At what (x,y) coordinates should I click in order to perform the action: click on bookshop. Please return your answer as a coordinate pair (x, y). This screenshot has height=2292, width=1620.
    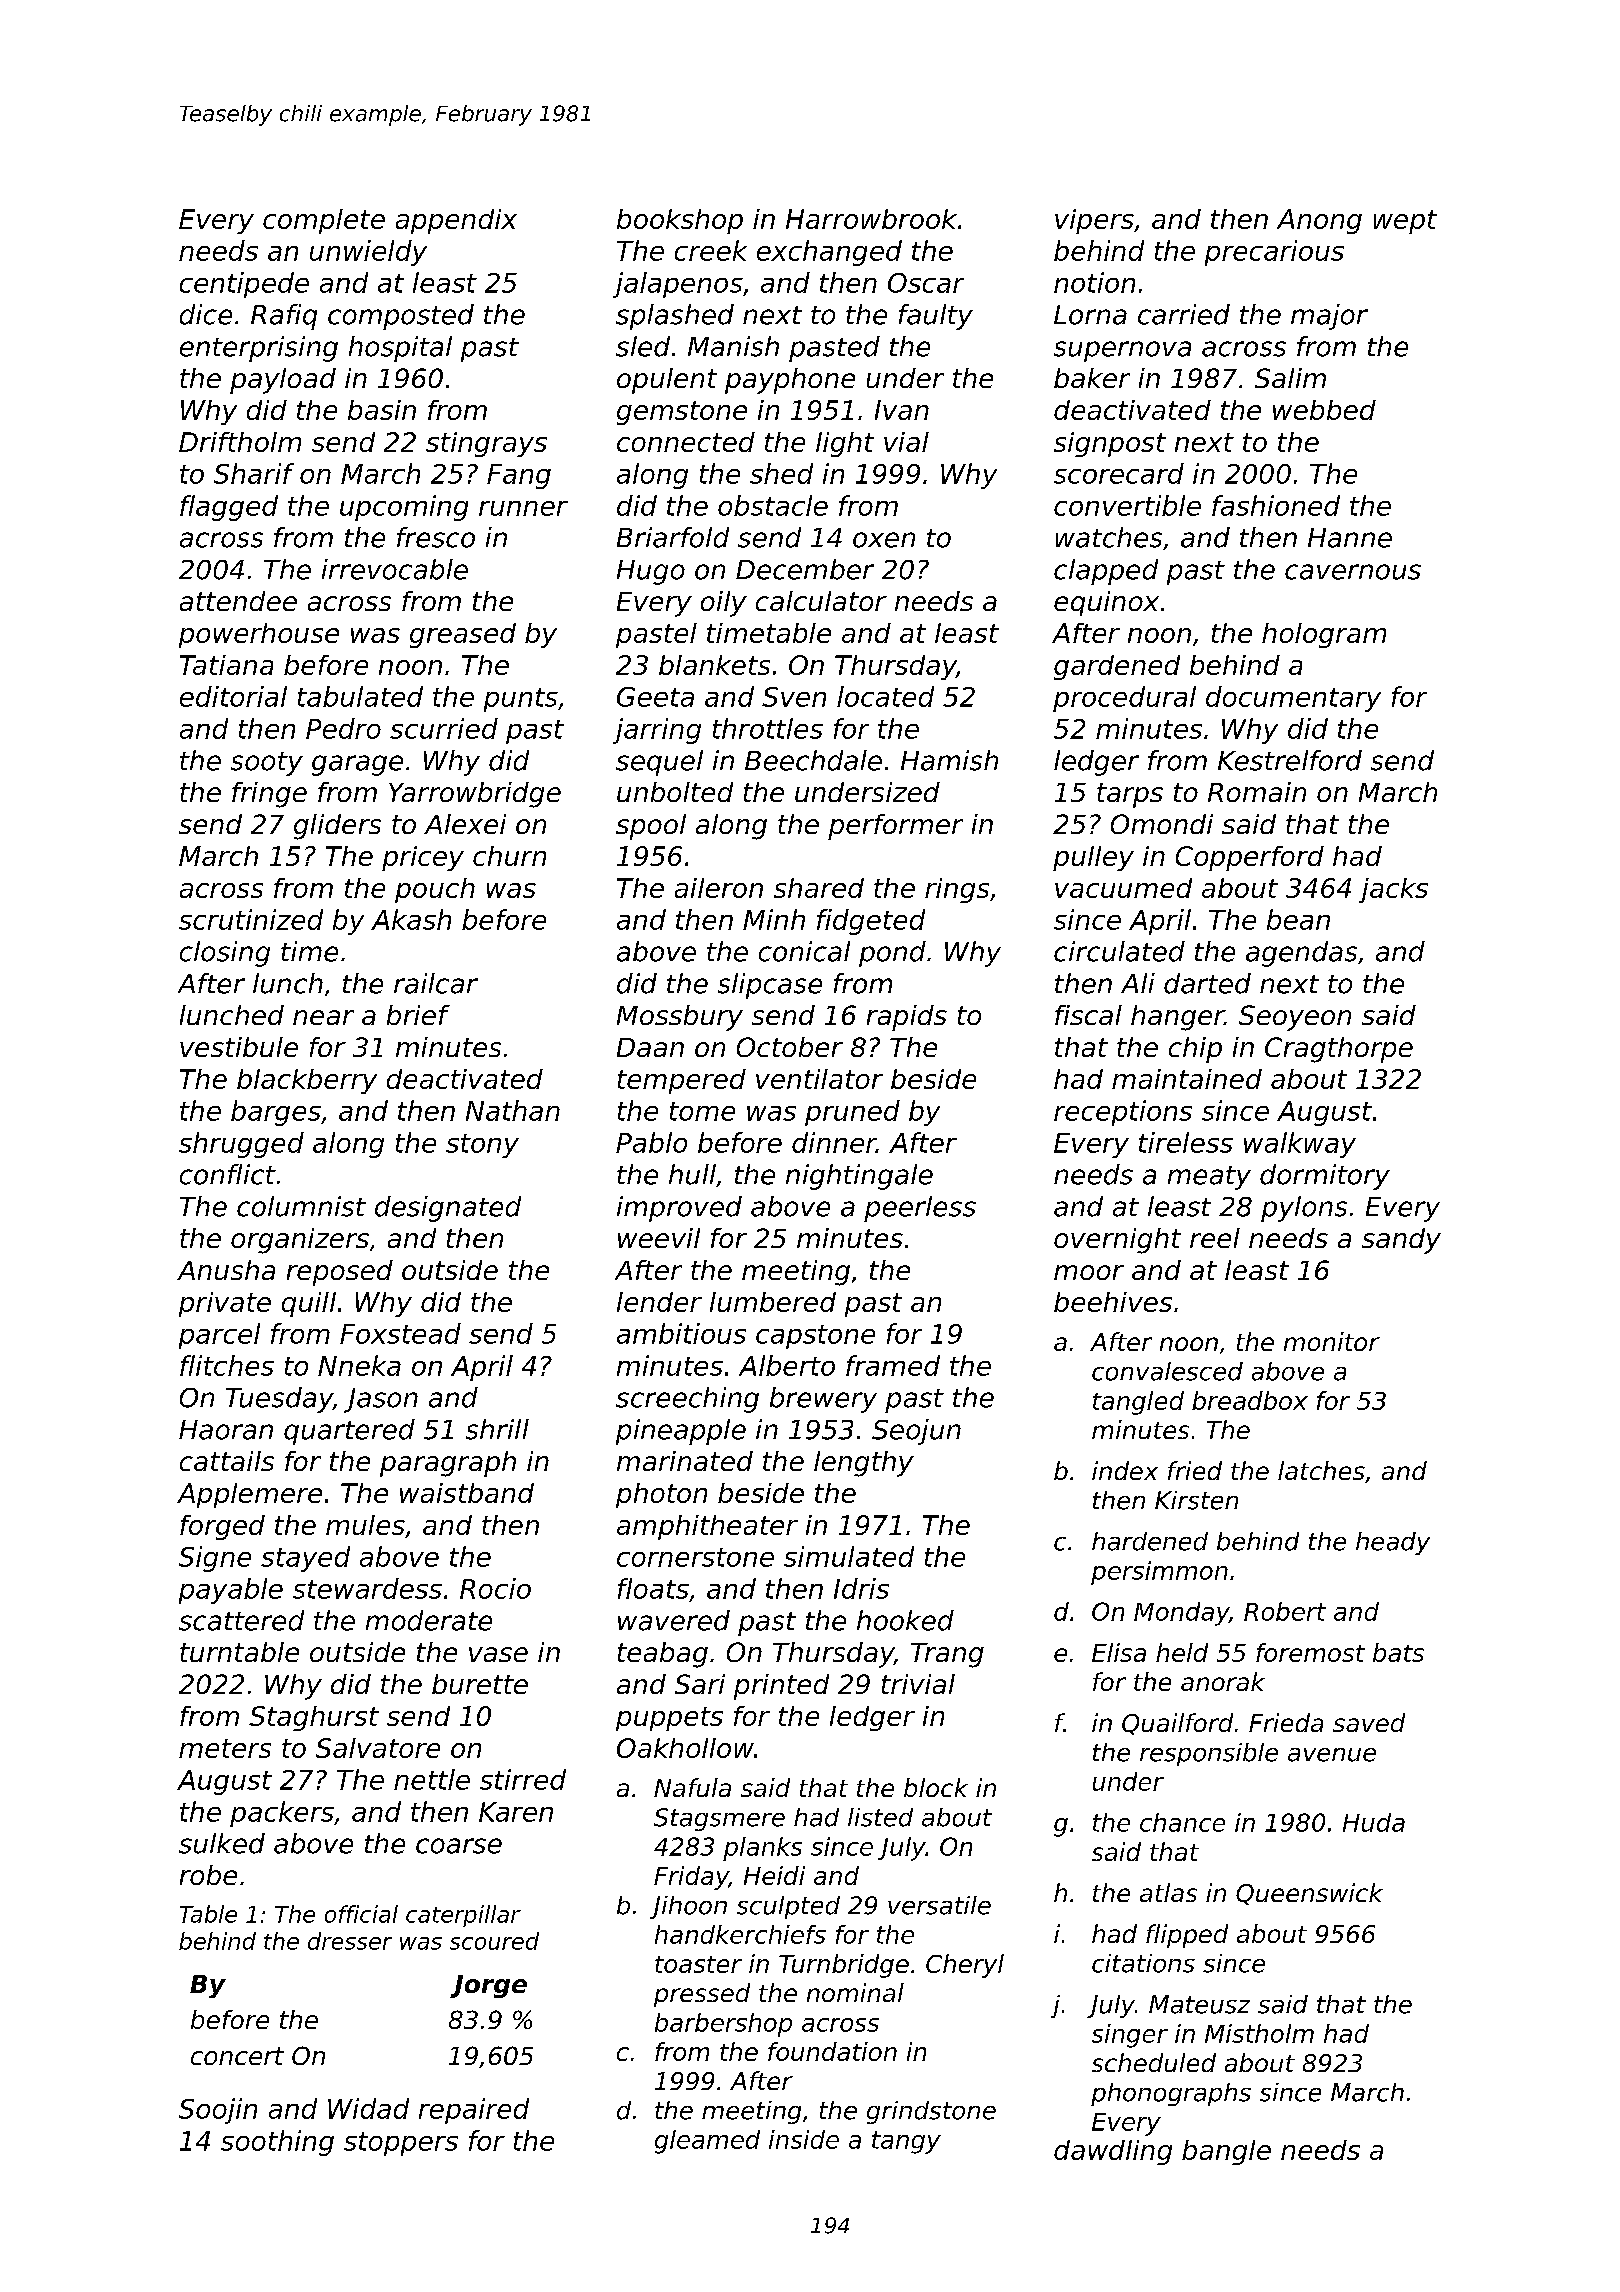
    Looking at the image, I should click on (680, 221).
